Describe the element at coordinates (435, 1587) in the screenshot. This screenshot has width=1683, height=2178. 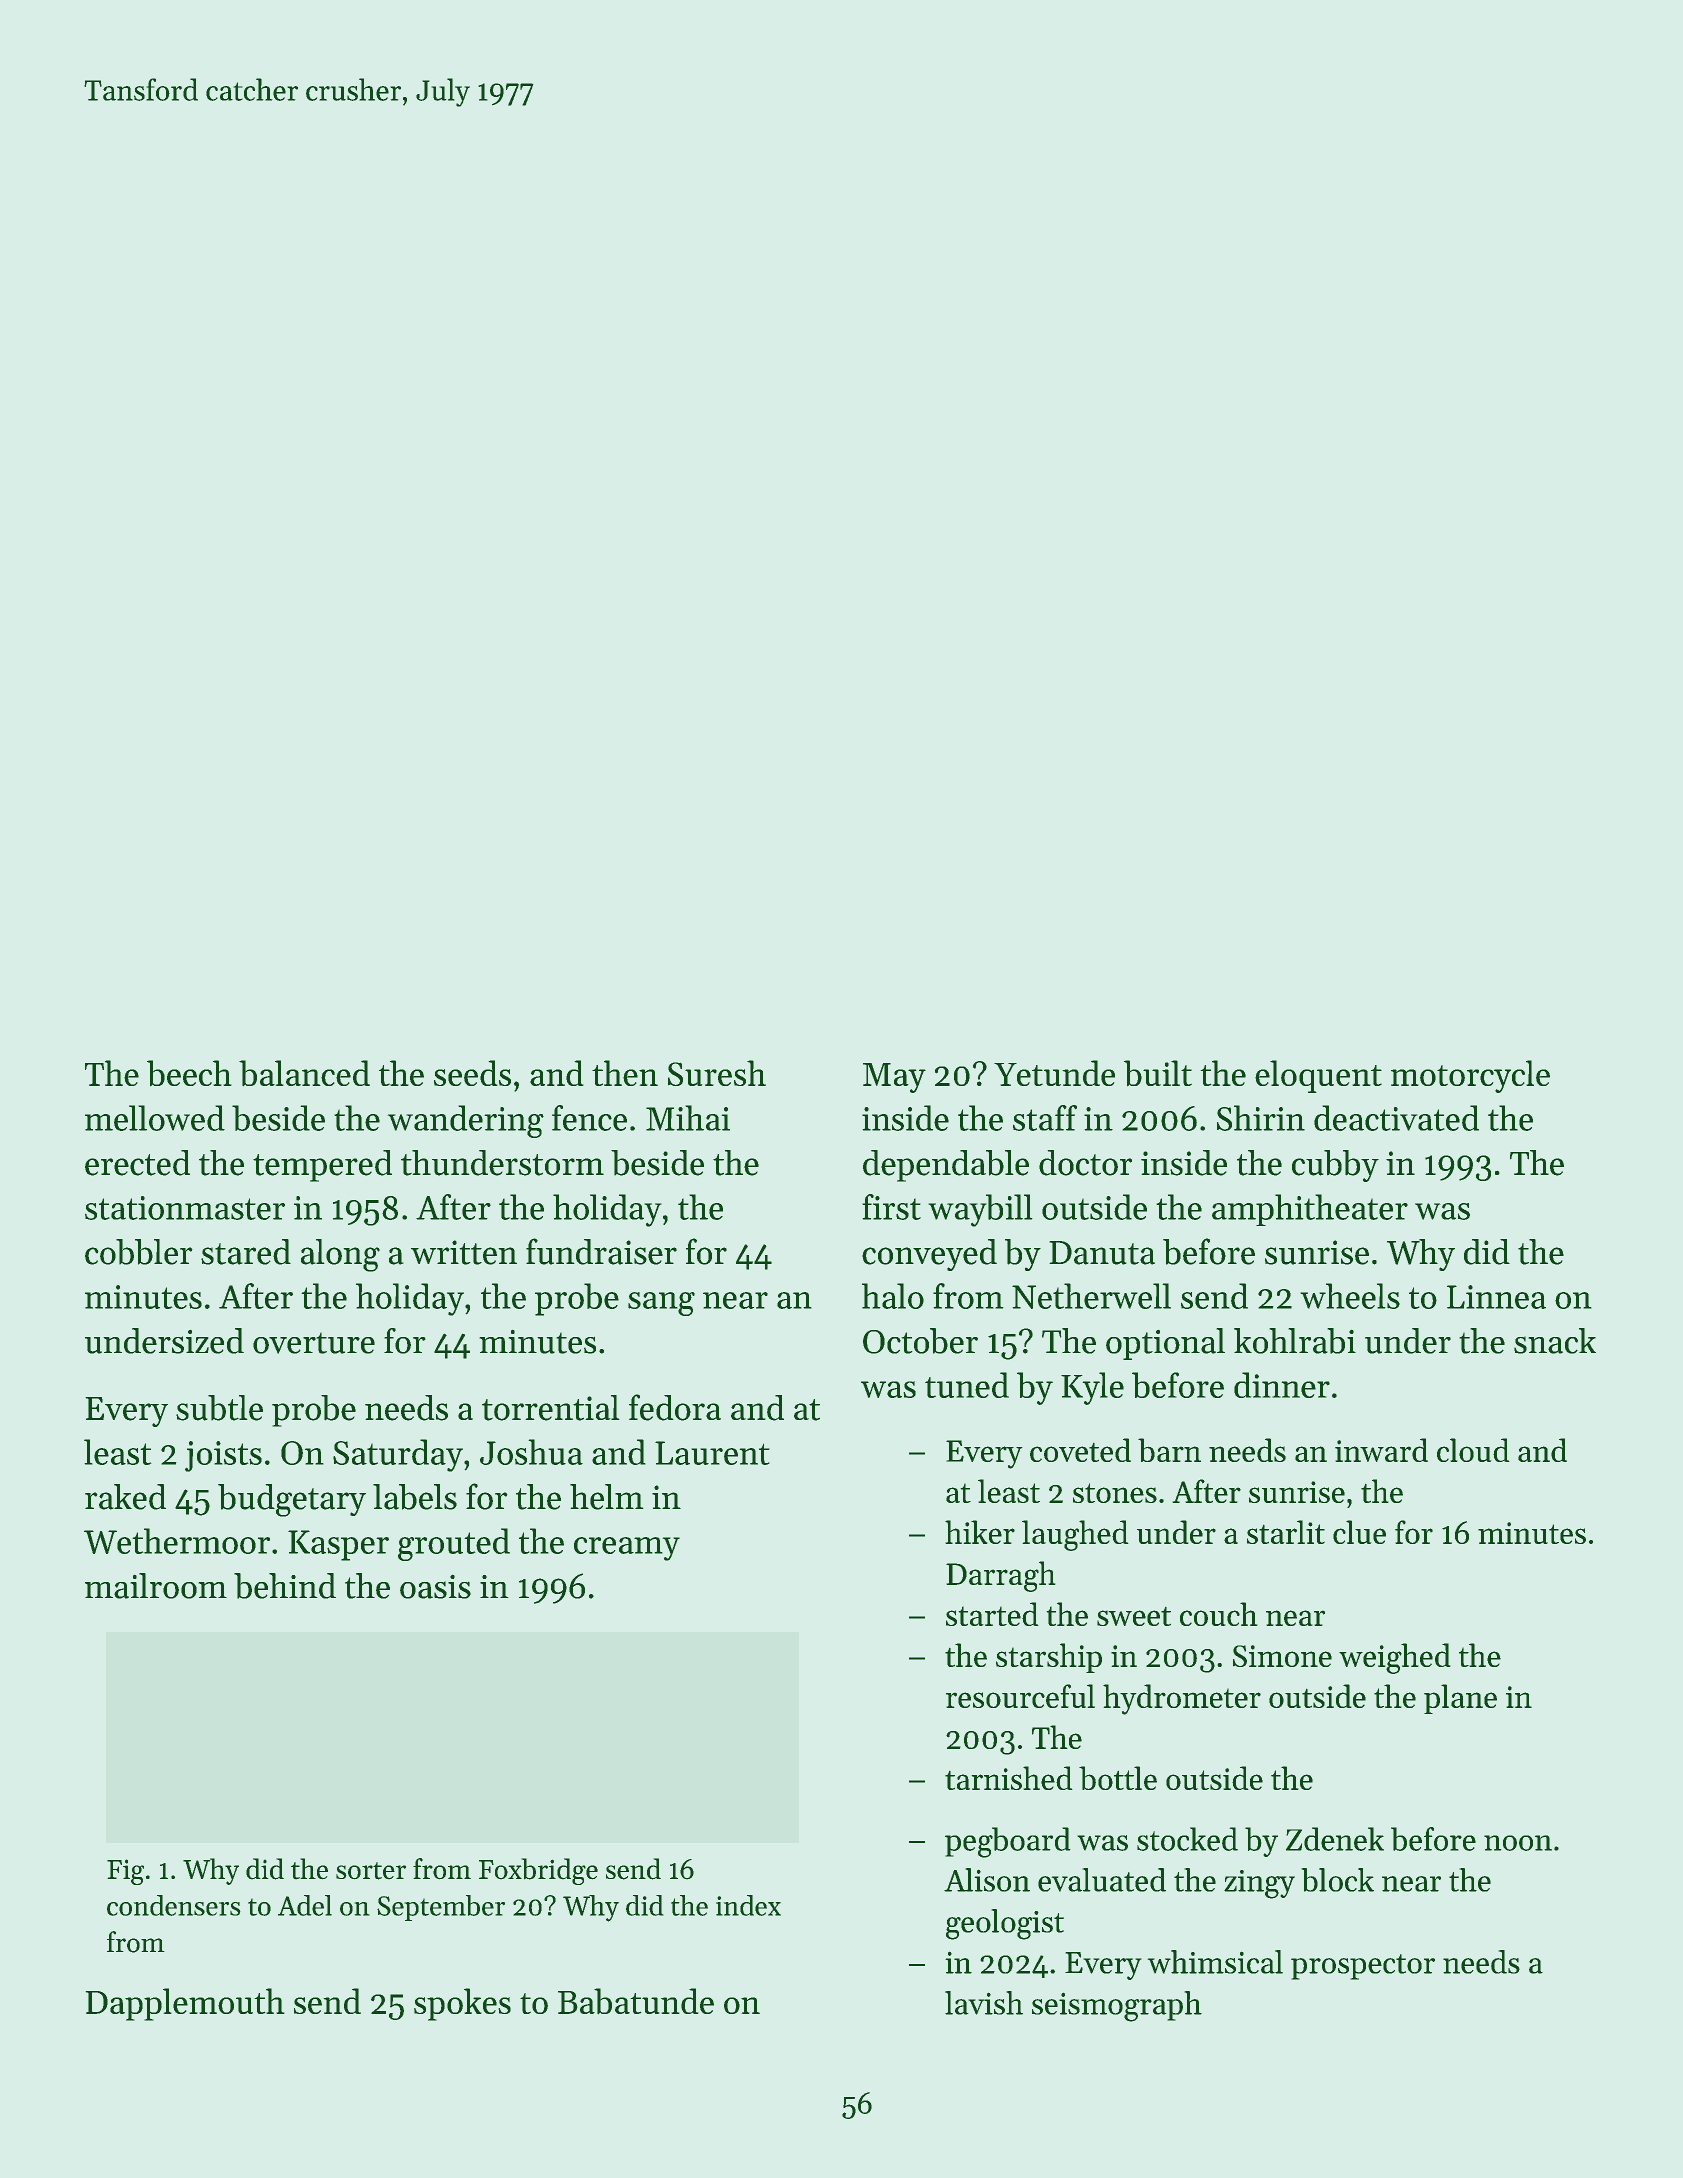
I see `oasis` at that location.
